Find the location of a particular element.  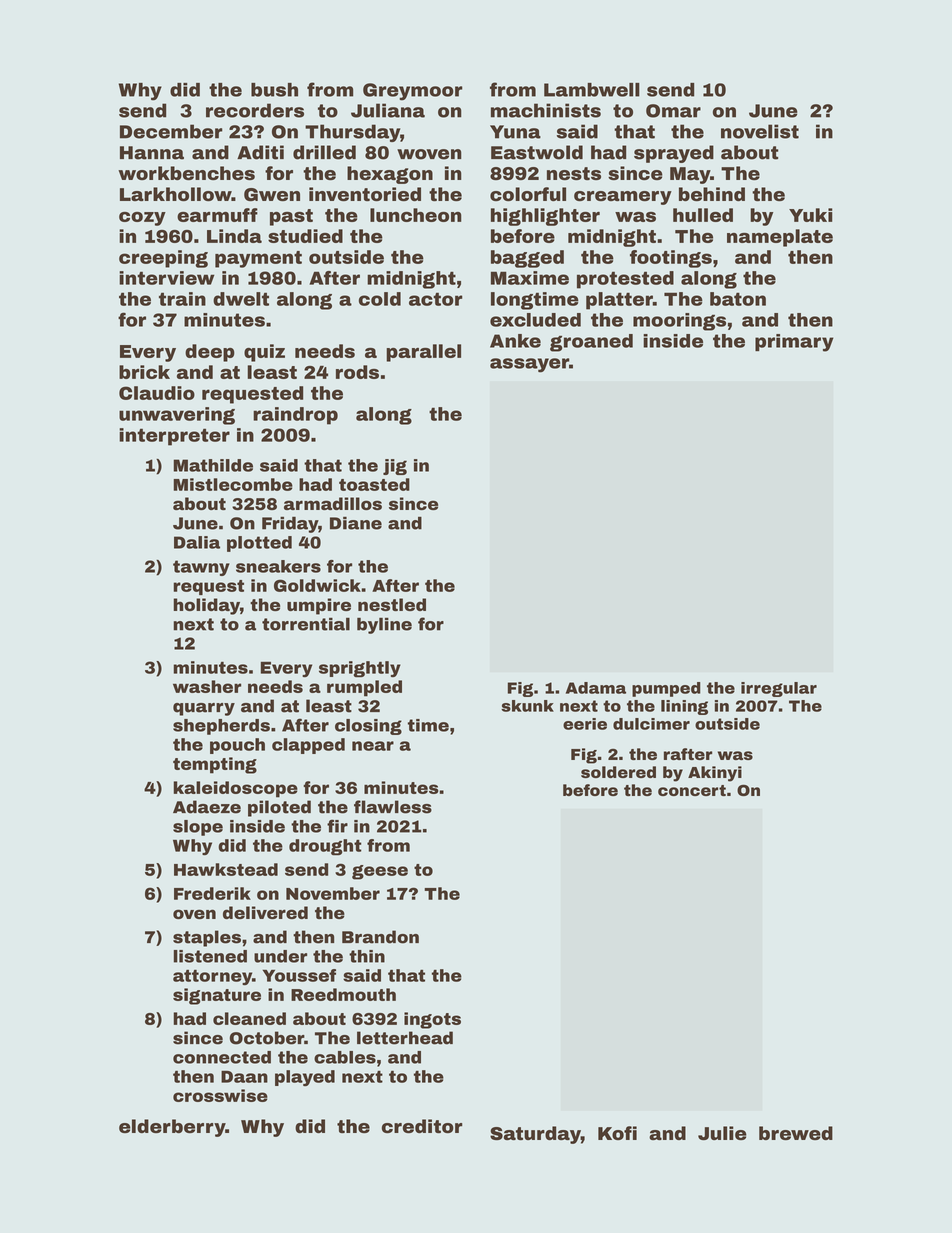

novelist is located at coordinates (760, 131).
